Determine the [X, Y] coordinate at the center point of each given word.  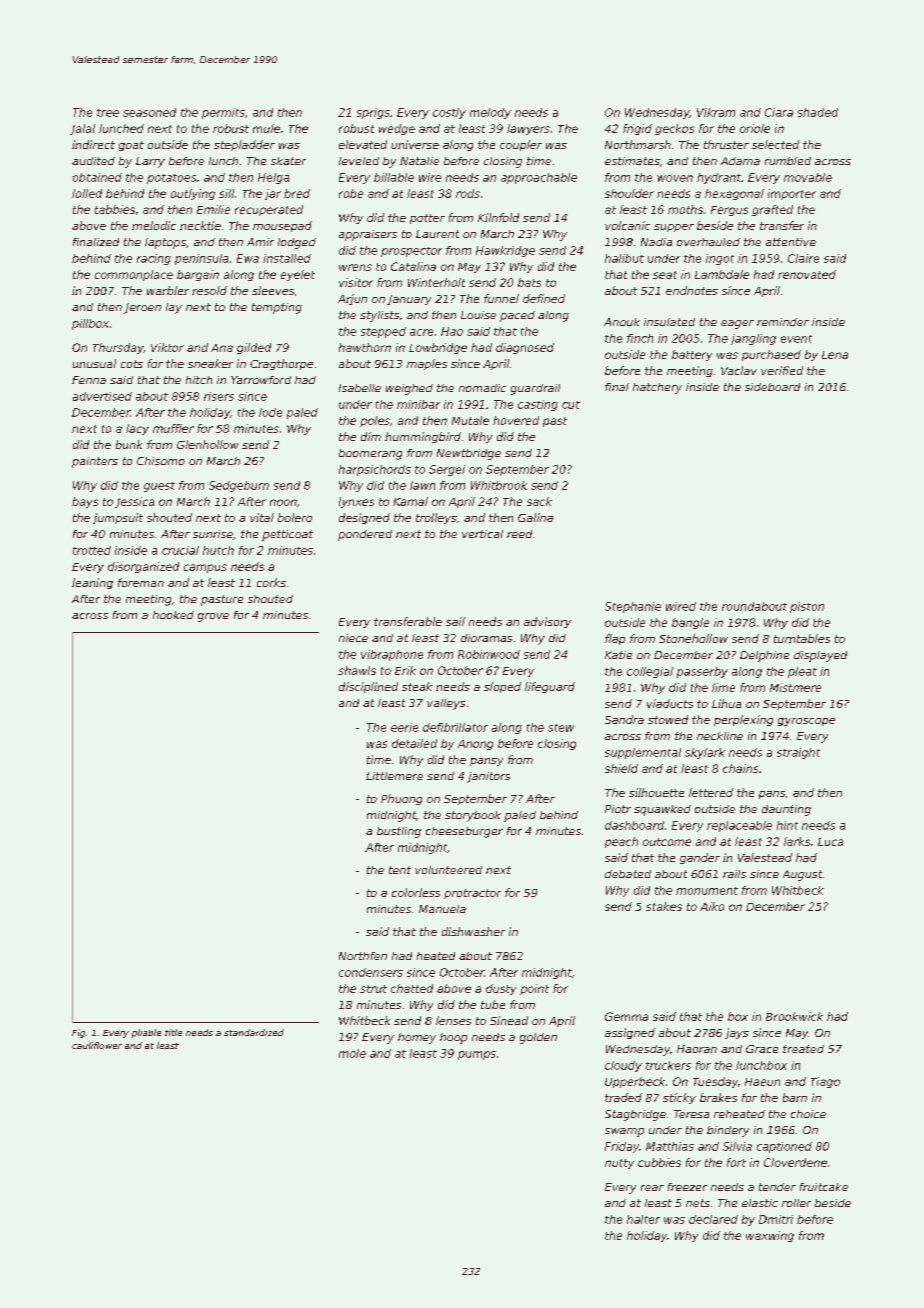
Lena [835, 355]
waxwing [770, 1236]
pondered [365, 535]
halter [643, 1219]
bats [529, 282]
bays [85, 502]
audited [93, 161]
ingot [720, 259]
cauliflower [97, 1045]
